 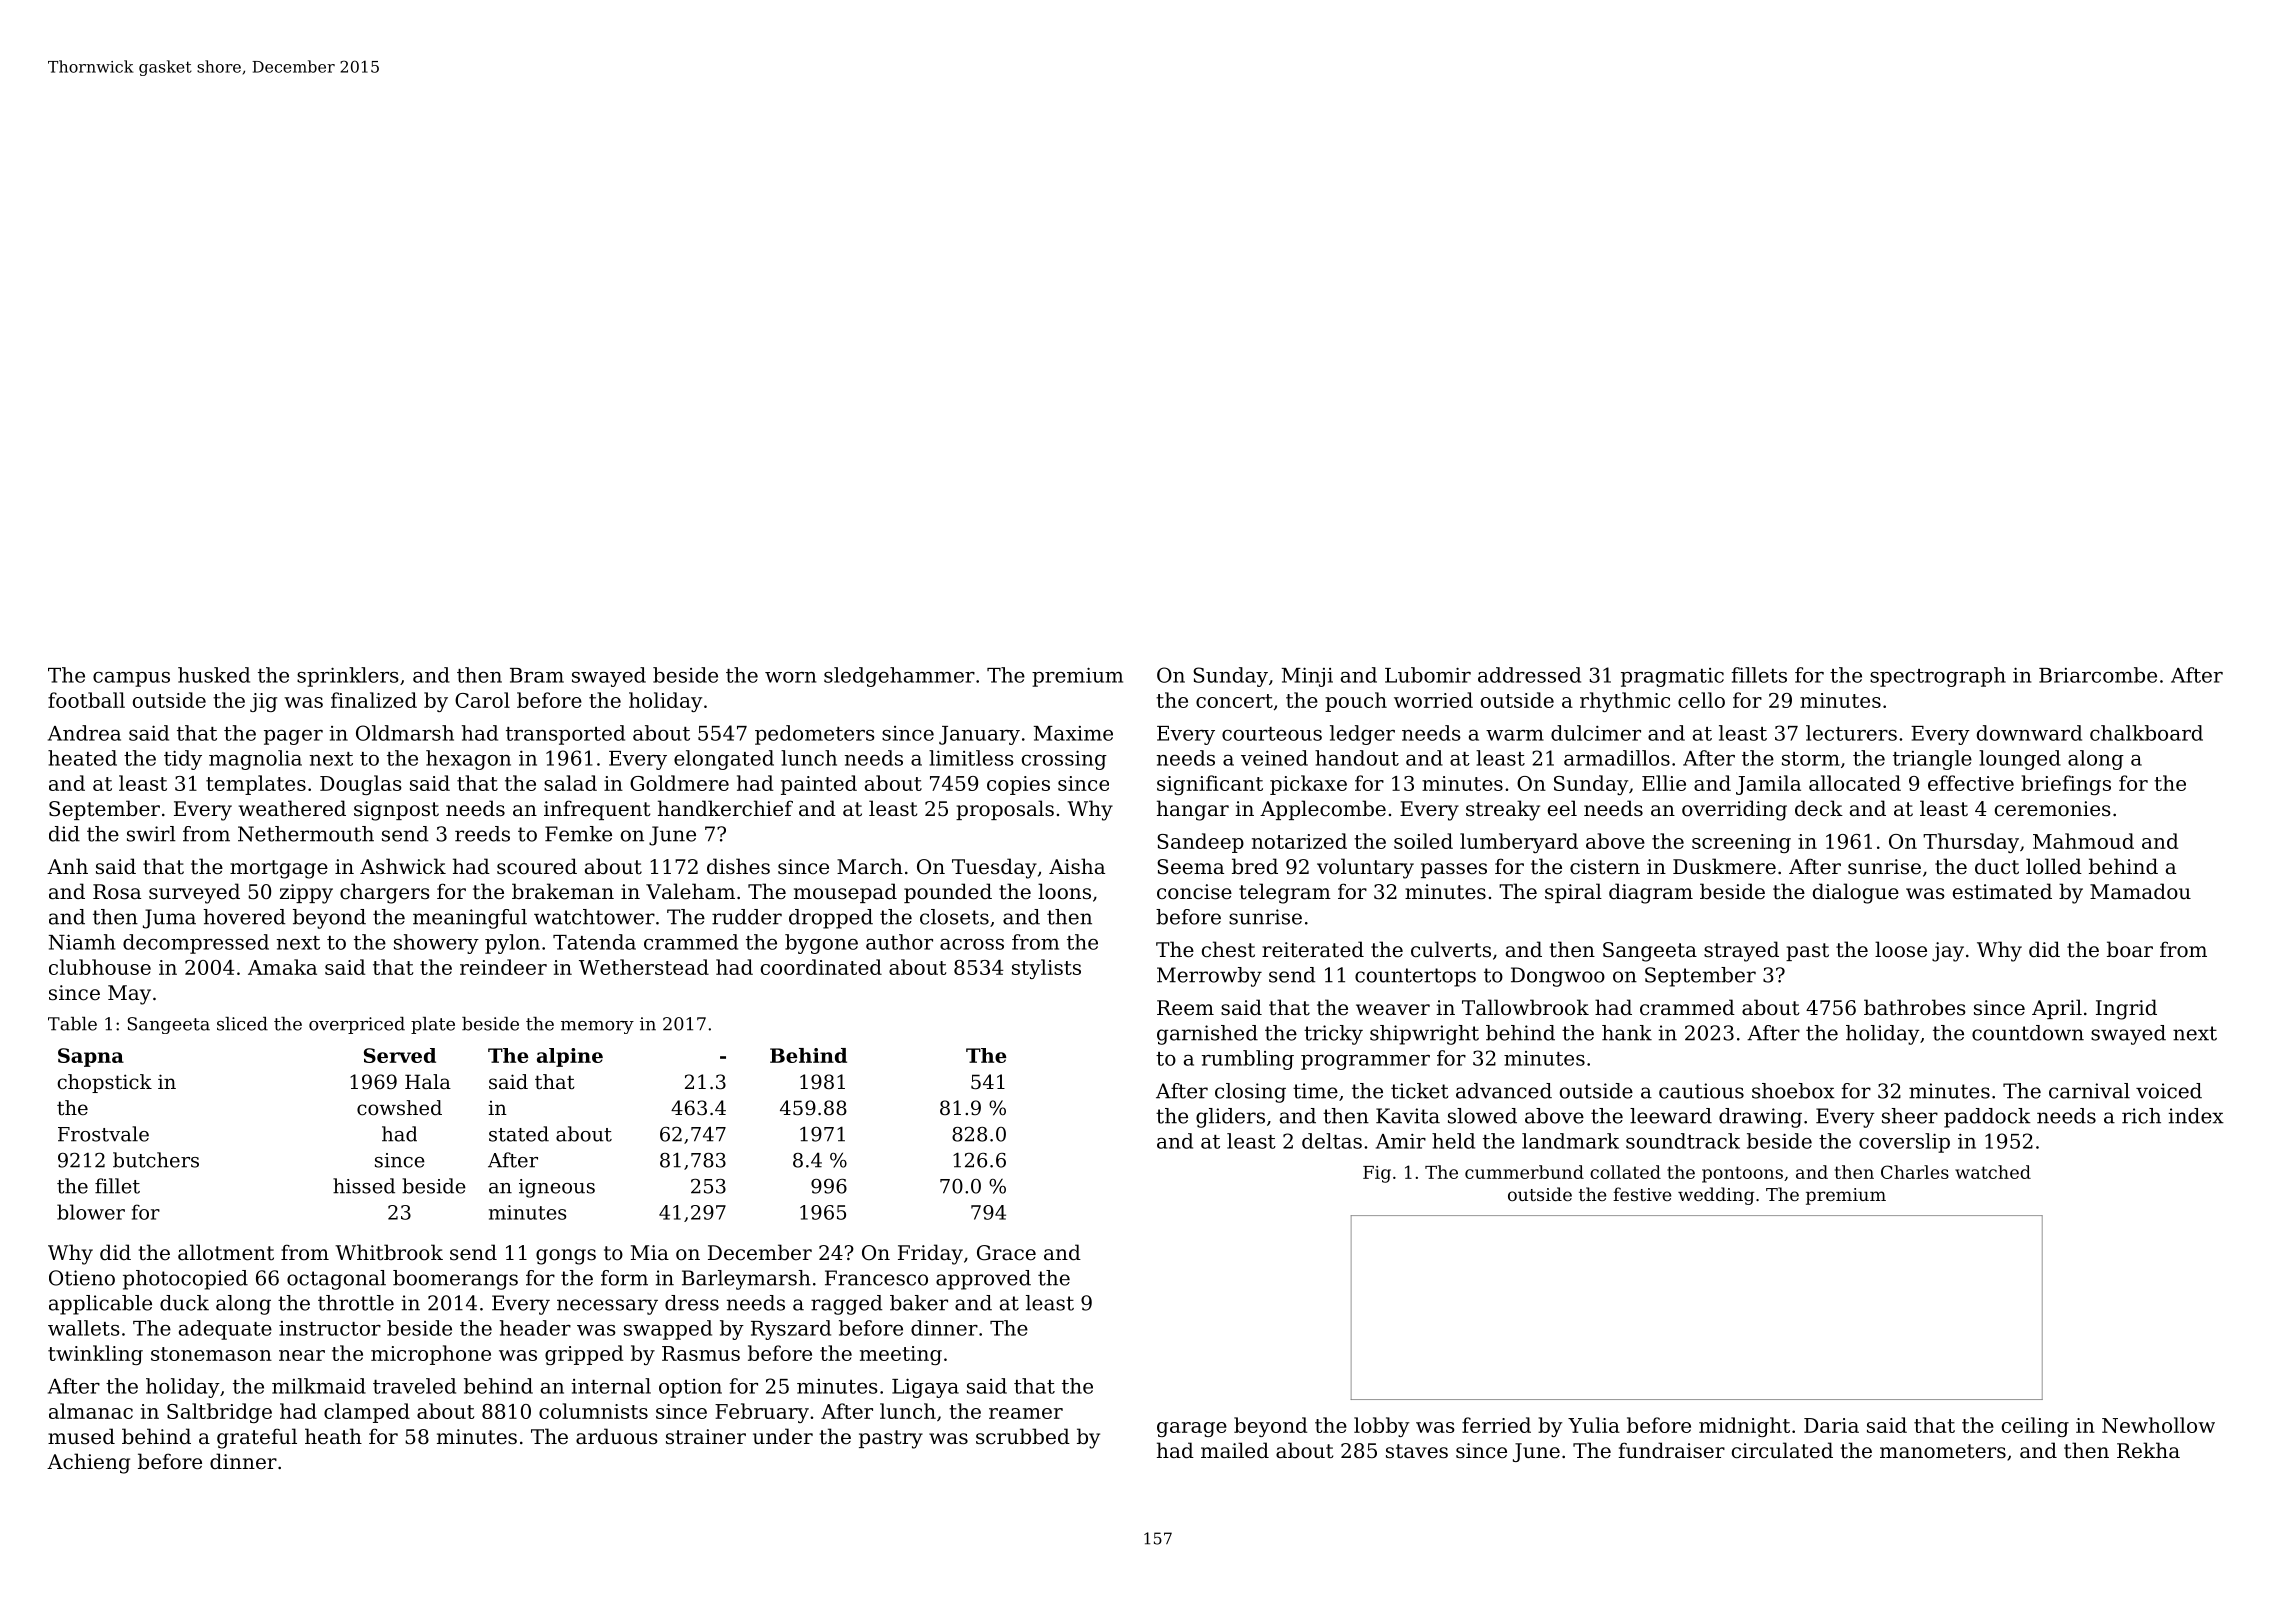 What do you see at coordinates (468, 760) in the screenshot?
I see `hexagon` at bounding box center [468, 760].
